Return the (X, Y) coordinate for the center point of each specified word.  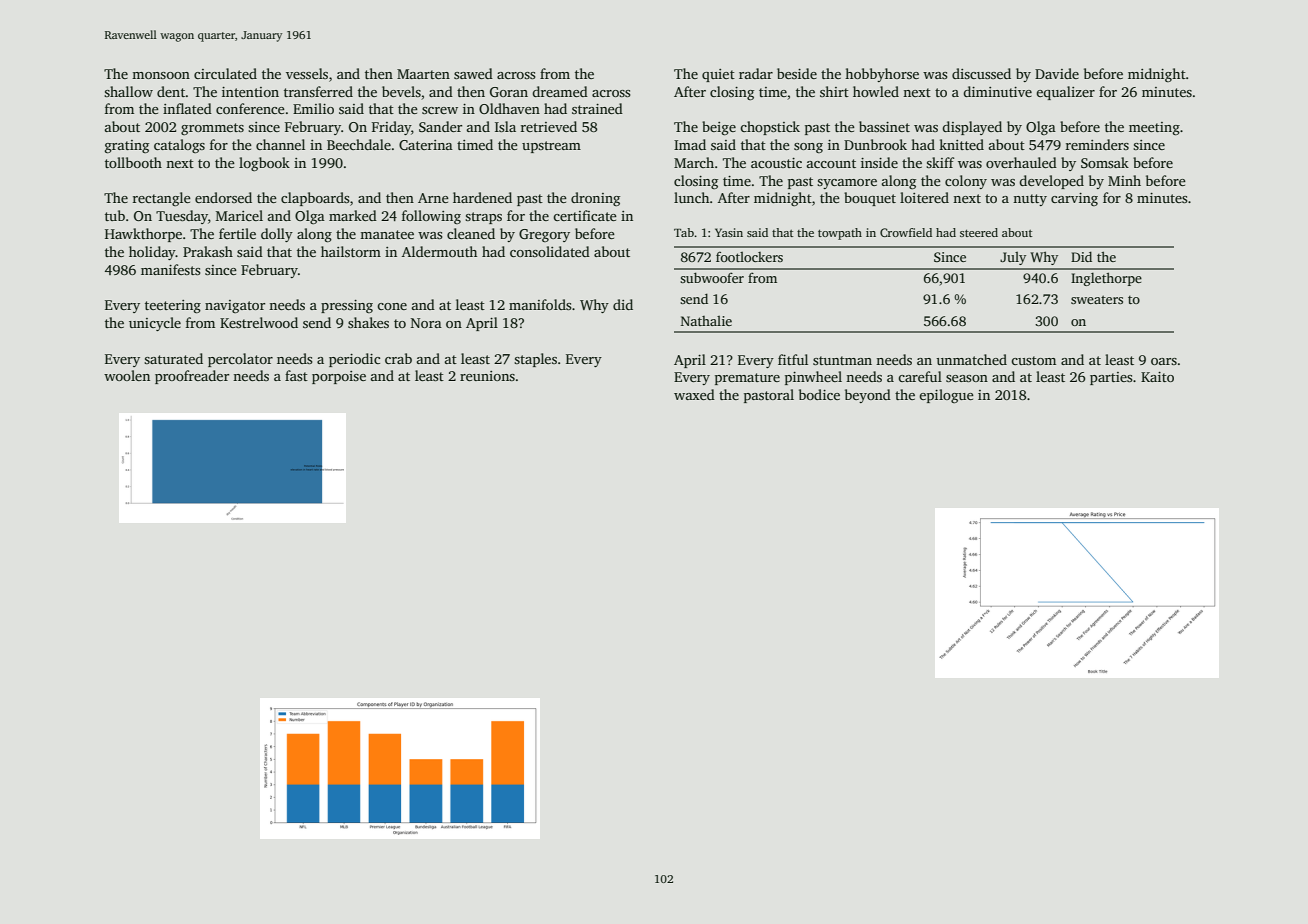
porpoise (339, 377)
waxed (694, 394)
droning (595, 199)
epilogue (946, 396)
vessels (307, 73)
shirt (834, 91)
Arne (433, 198)
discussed (981, 73)
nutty (1030, 200)
